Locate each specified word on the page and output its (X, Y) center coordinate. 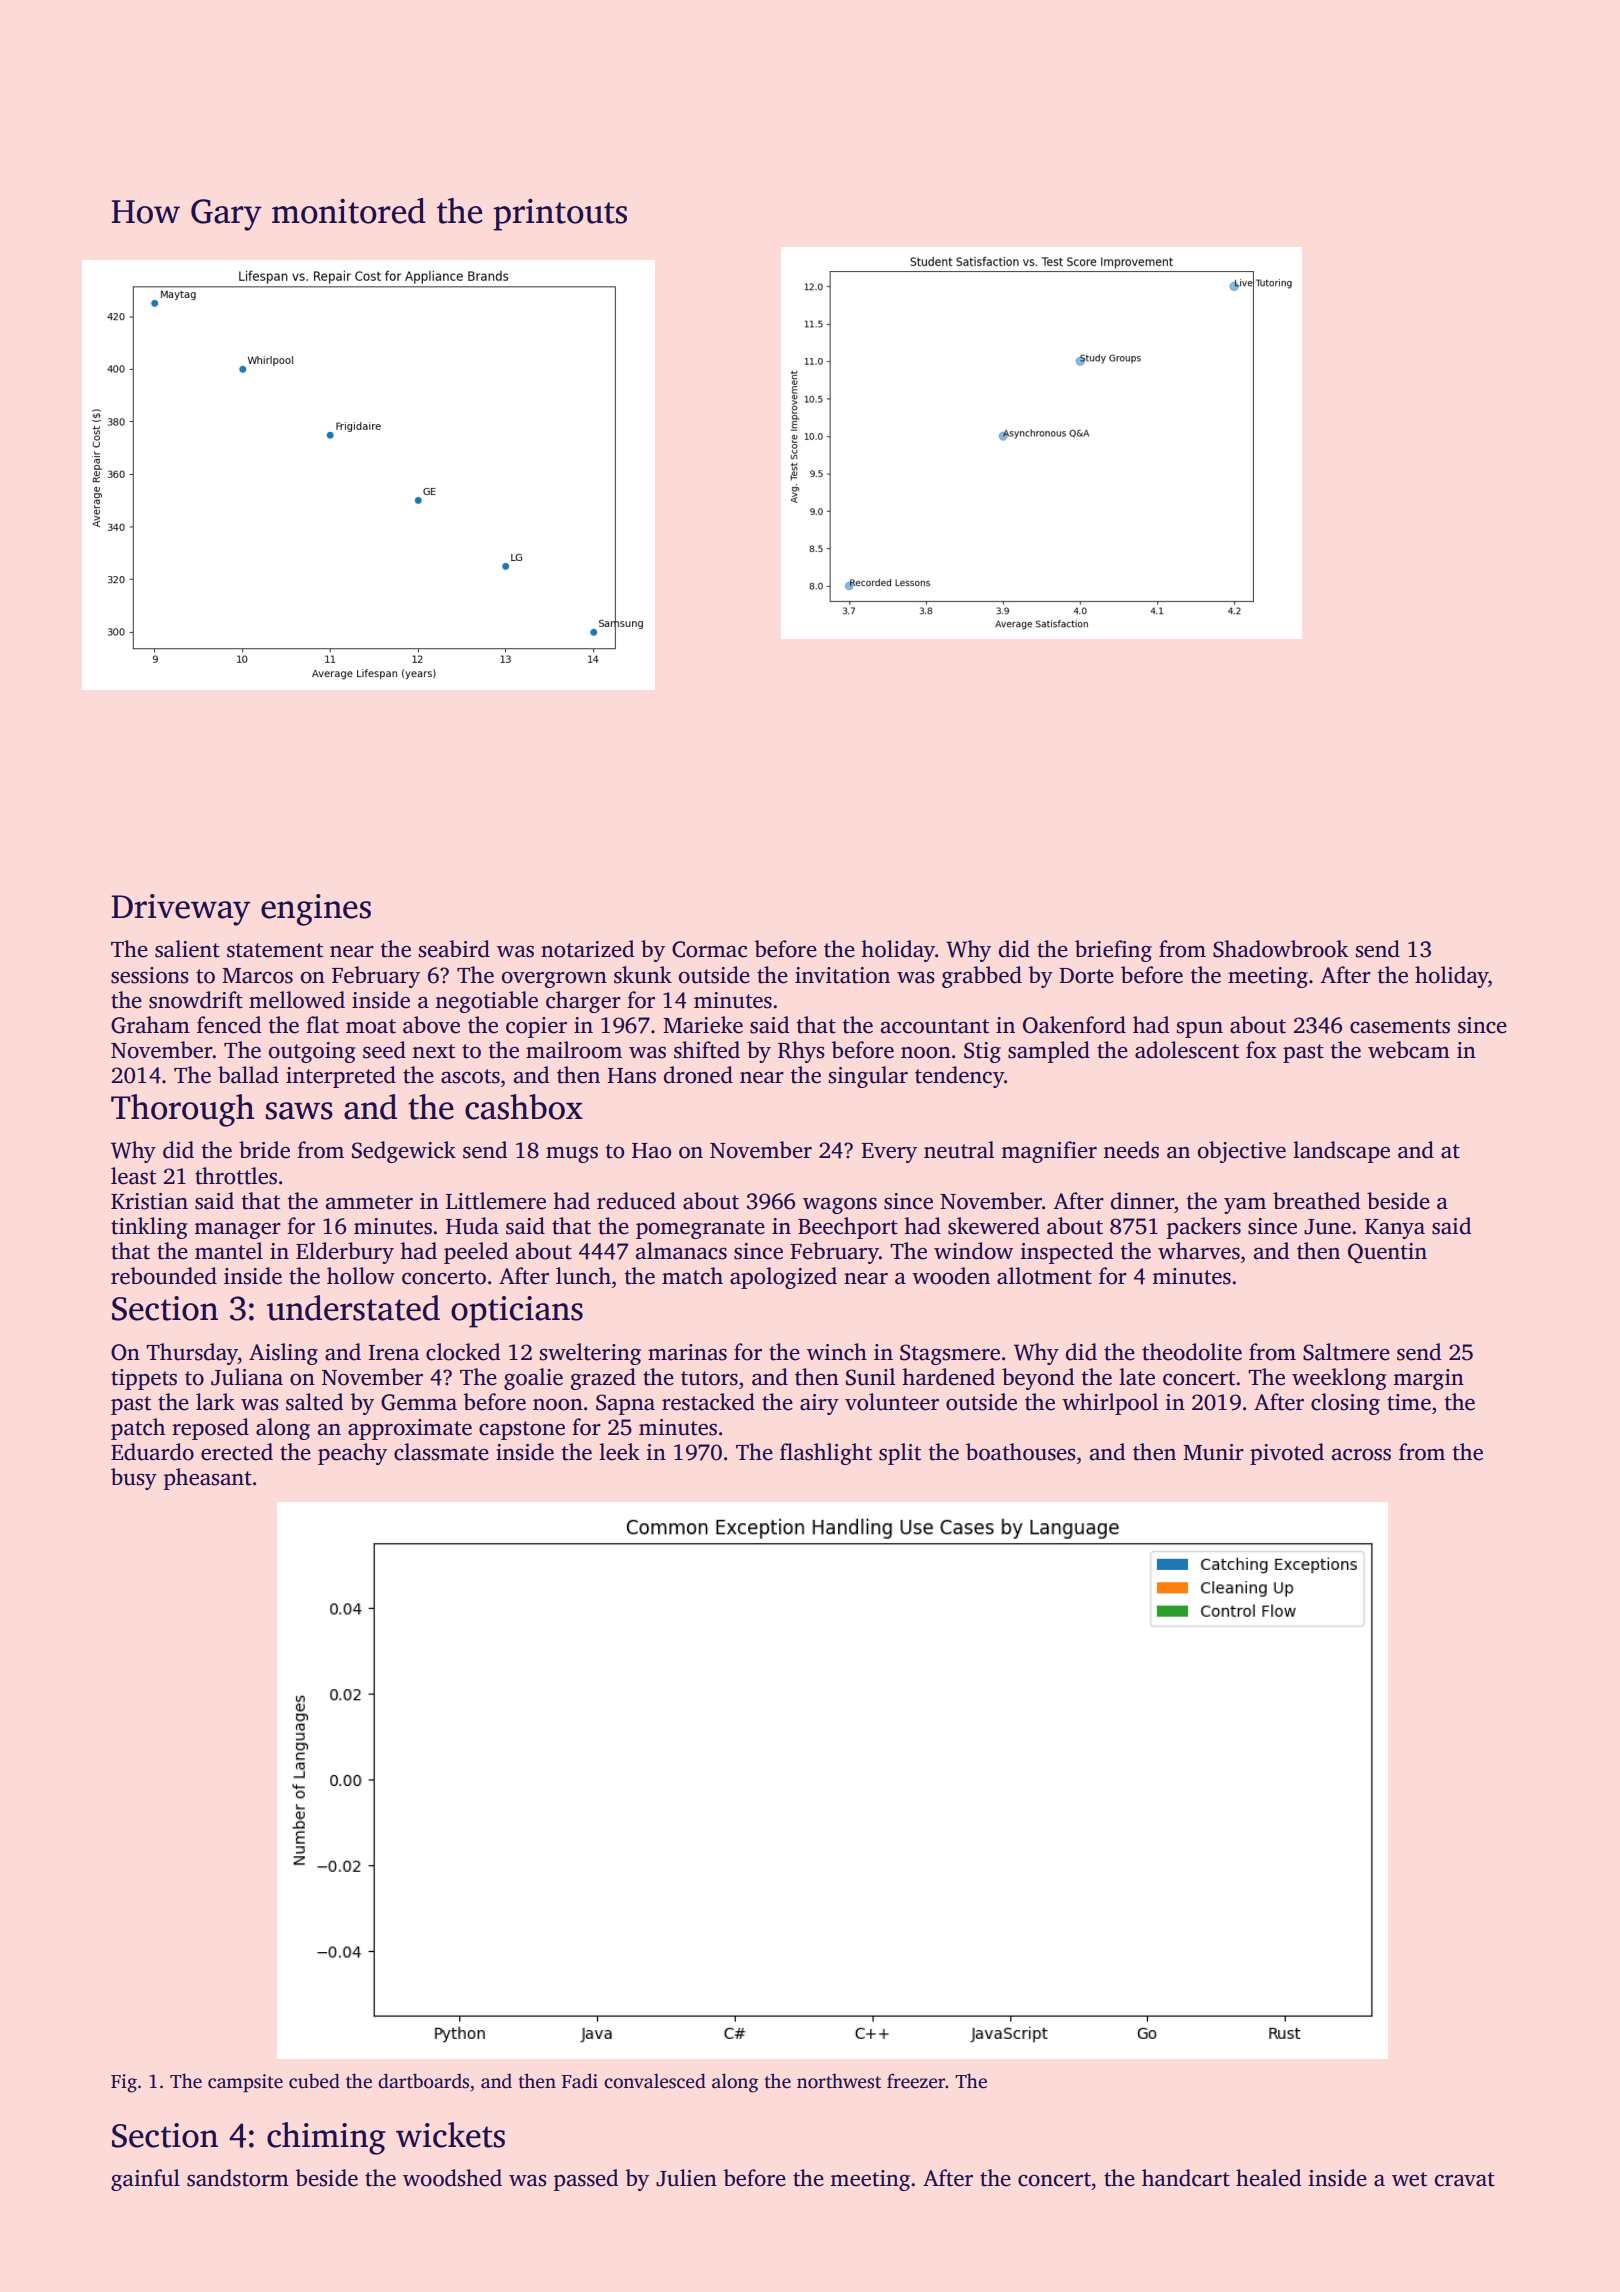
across (1361, 1455)
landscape (1341, 1152)
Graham (150, 1025)
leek (619, 1452)
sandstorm (238, 2178)
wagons (840, 1206)
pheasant (208, 1479)
